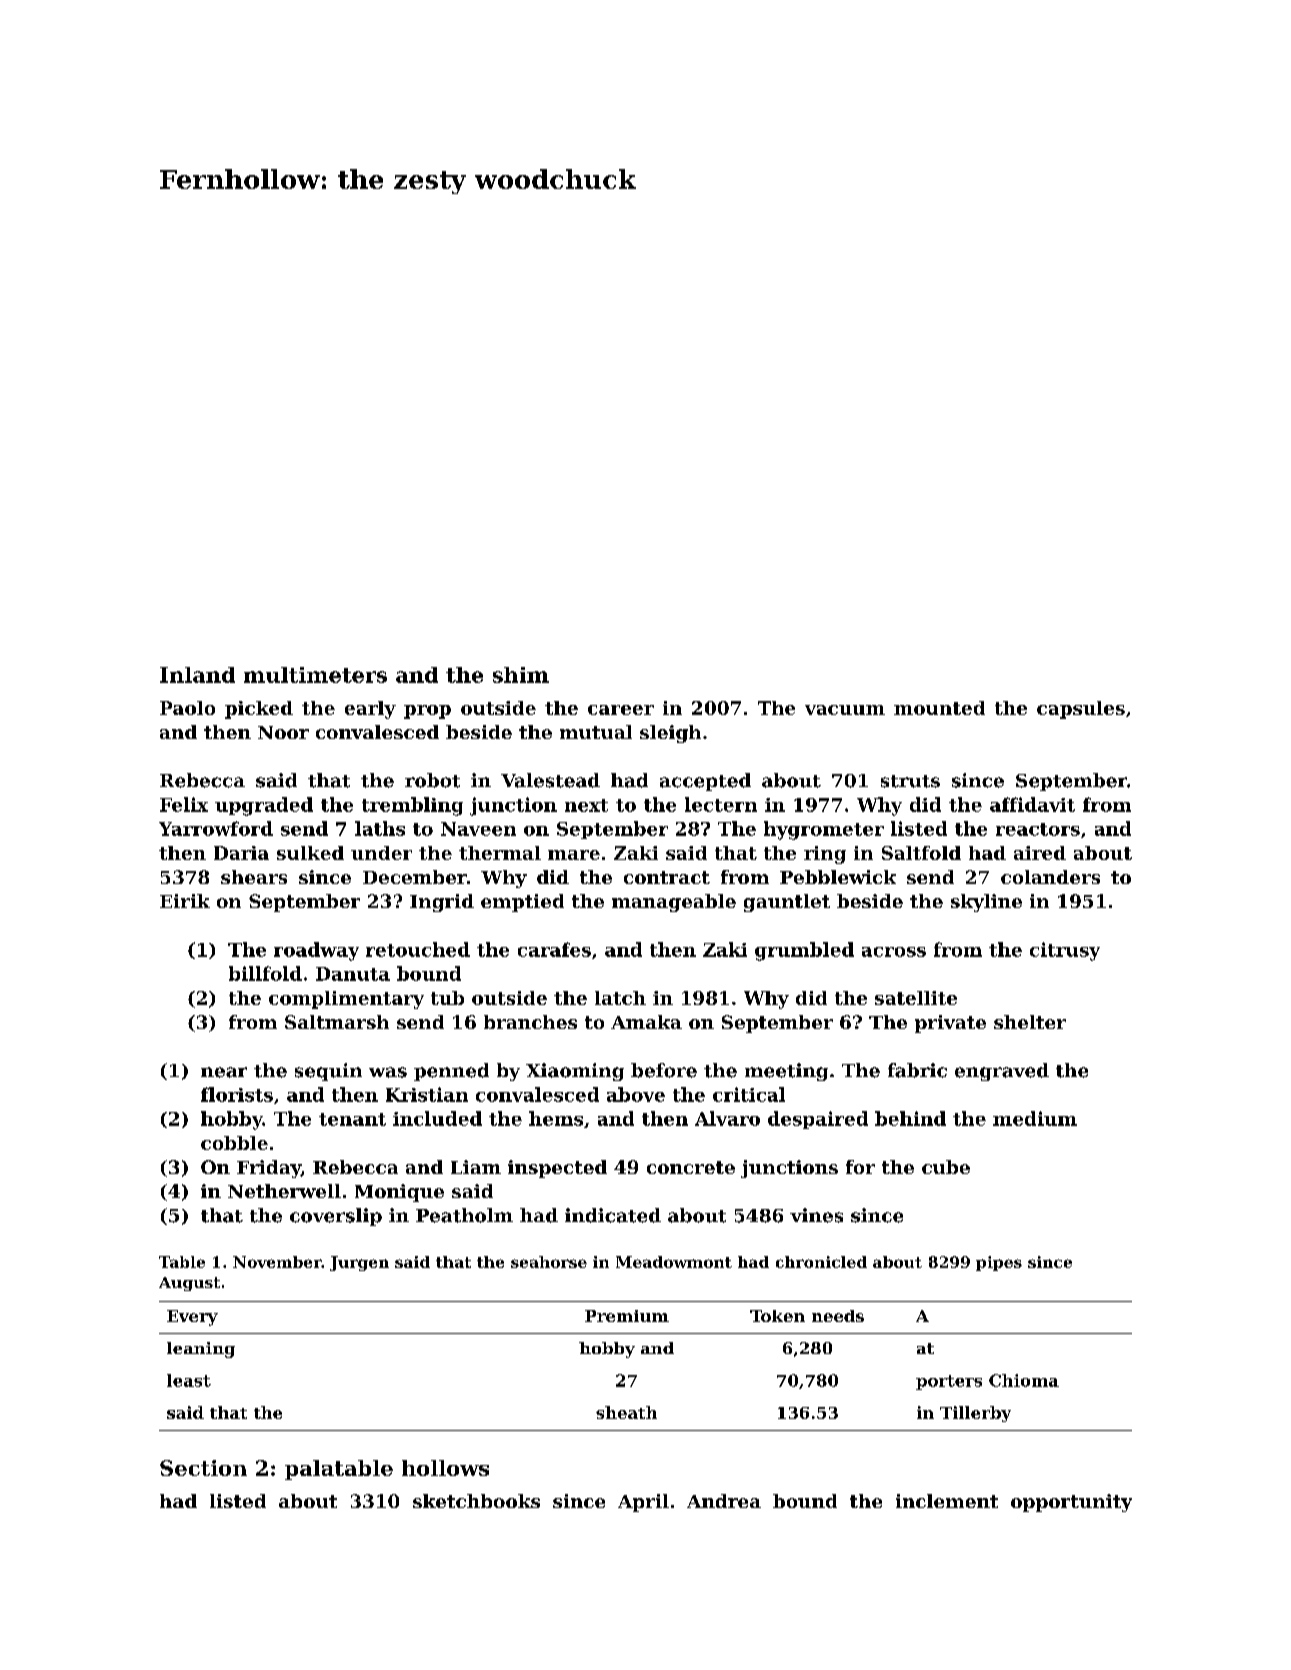 This screenshot has height=1670, width=1291. What do you see at coordinates (203, 1468) in the screenshot?
I see `Section` at bounding box center [203, 1468].
